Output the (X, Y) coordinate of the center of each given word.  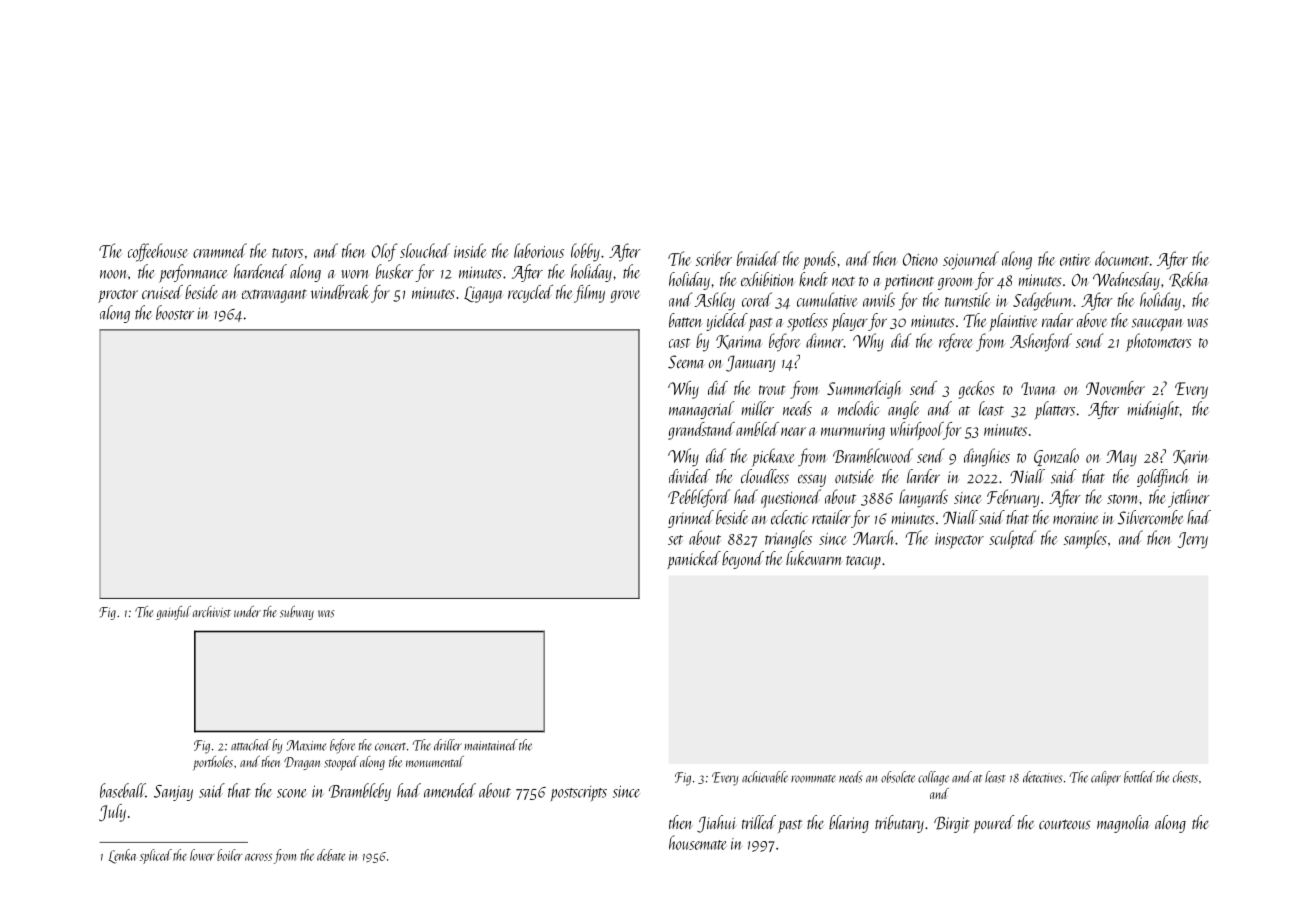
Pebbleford (699, 498)
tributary (899, 824)
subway (297, 613)
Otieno (920, 259)
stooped (341, 763)
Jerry (1192, 540)
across (258, 857)
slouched (425, 250)
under (247, 611)
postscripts (578, 794)
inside (470, 250)
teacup (863, 562)
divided (689, 476)
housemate (698, 842)
